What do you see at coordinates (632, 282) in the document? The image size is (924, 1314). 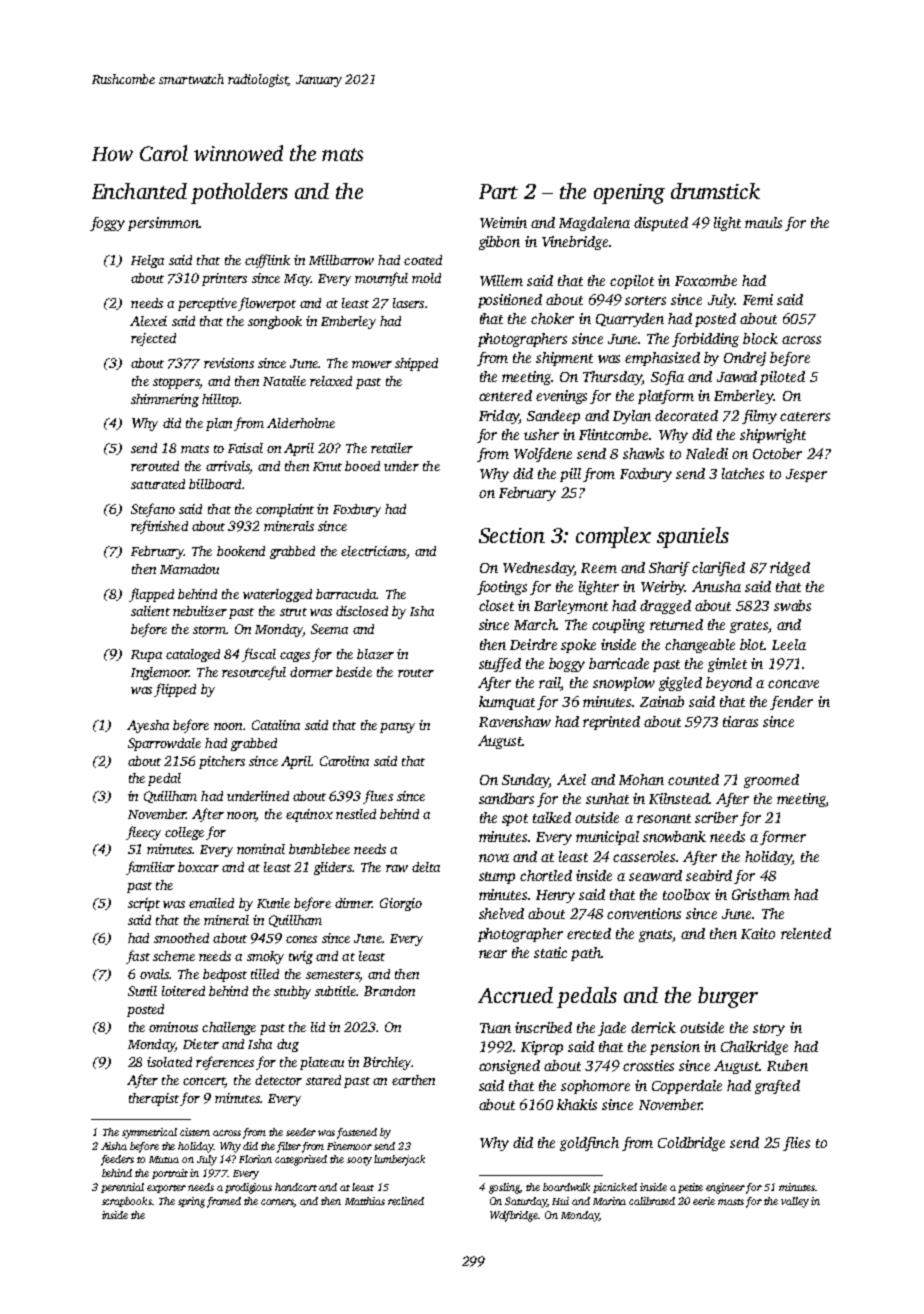 I see `copilot` at bounding box center [632, 282].
